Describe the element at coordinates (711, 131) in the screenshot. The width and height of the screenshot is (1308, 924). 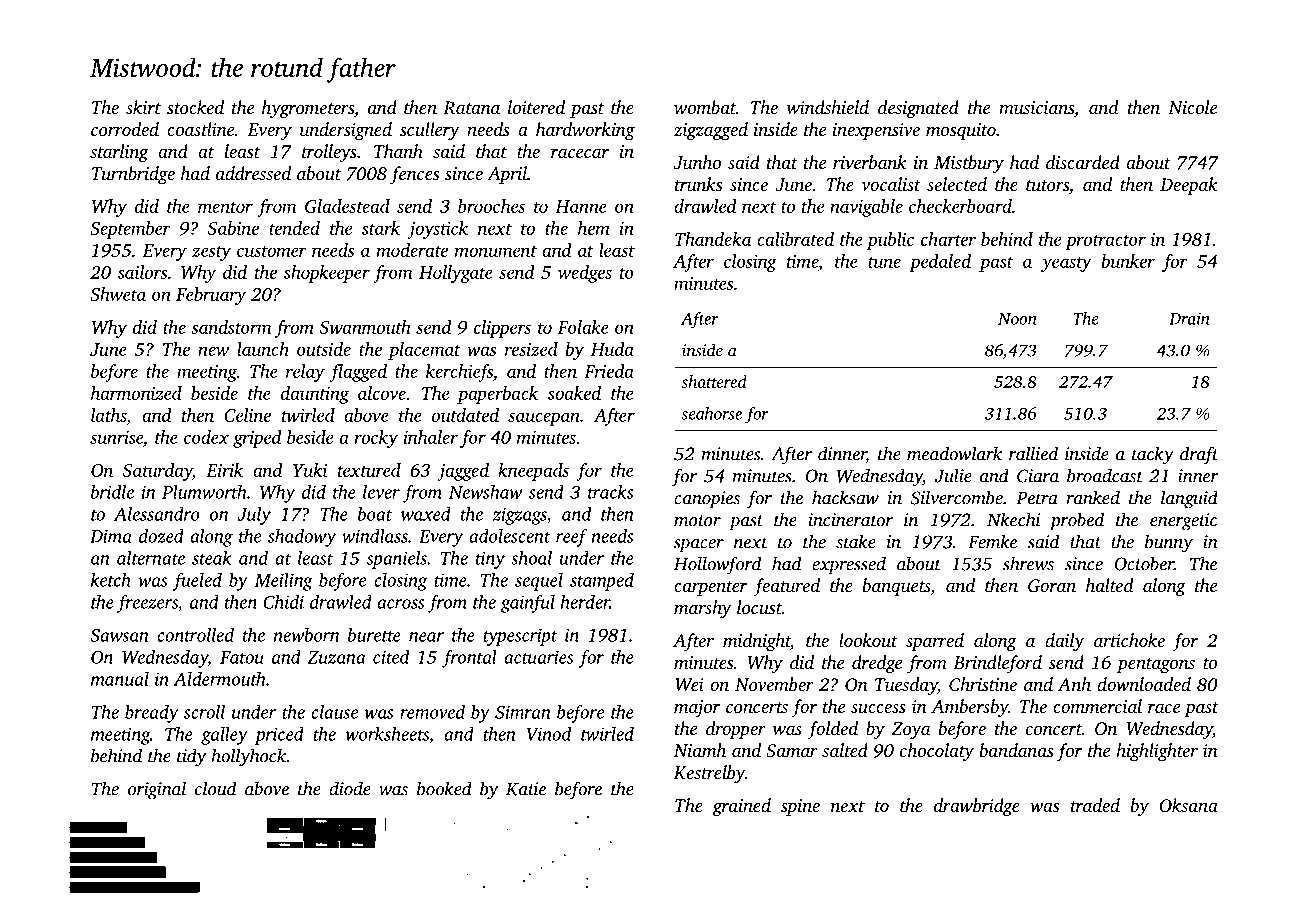
I see `zigzagged` at that location.
